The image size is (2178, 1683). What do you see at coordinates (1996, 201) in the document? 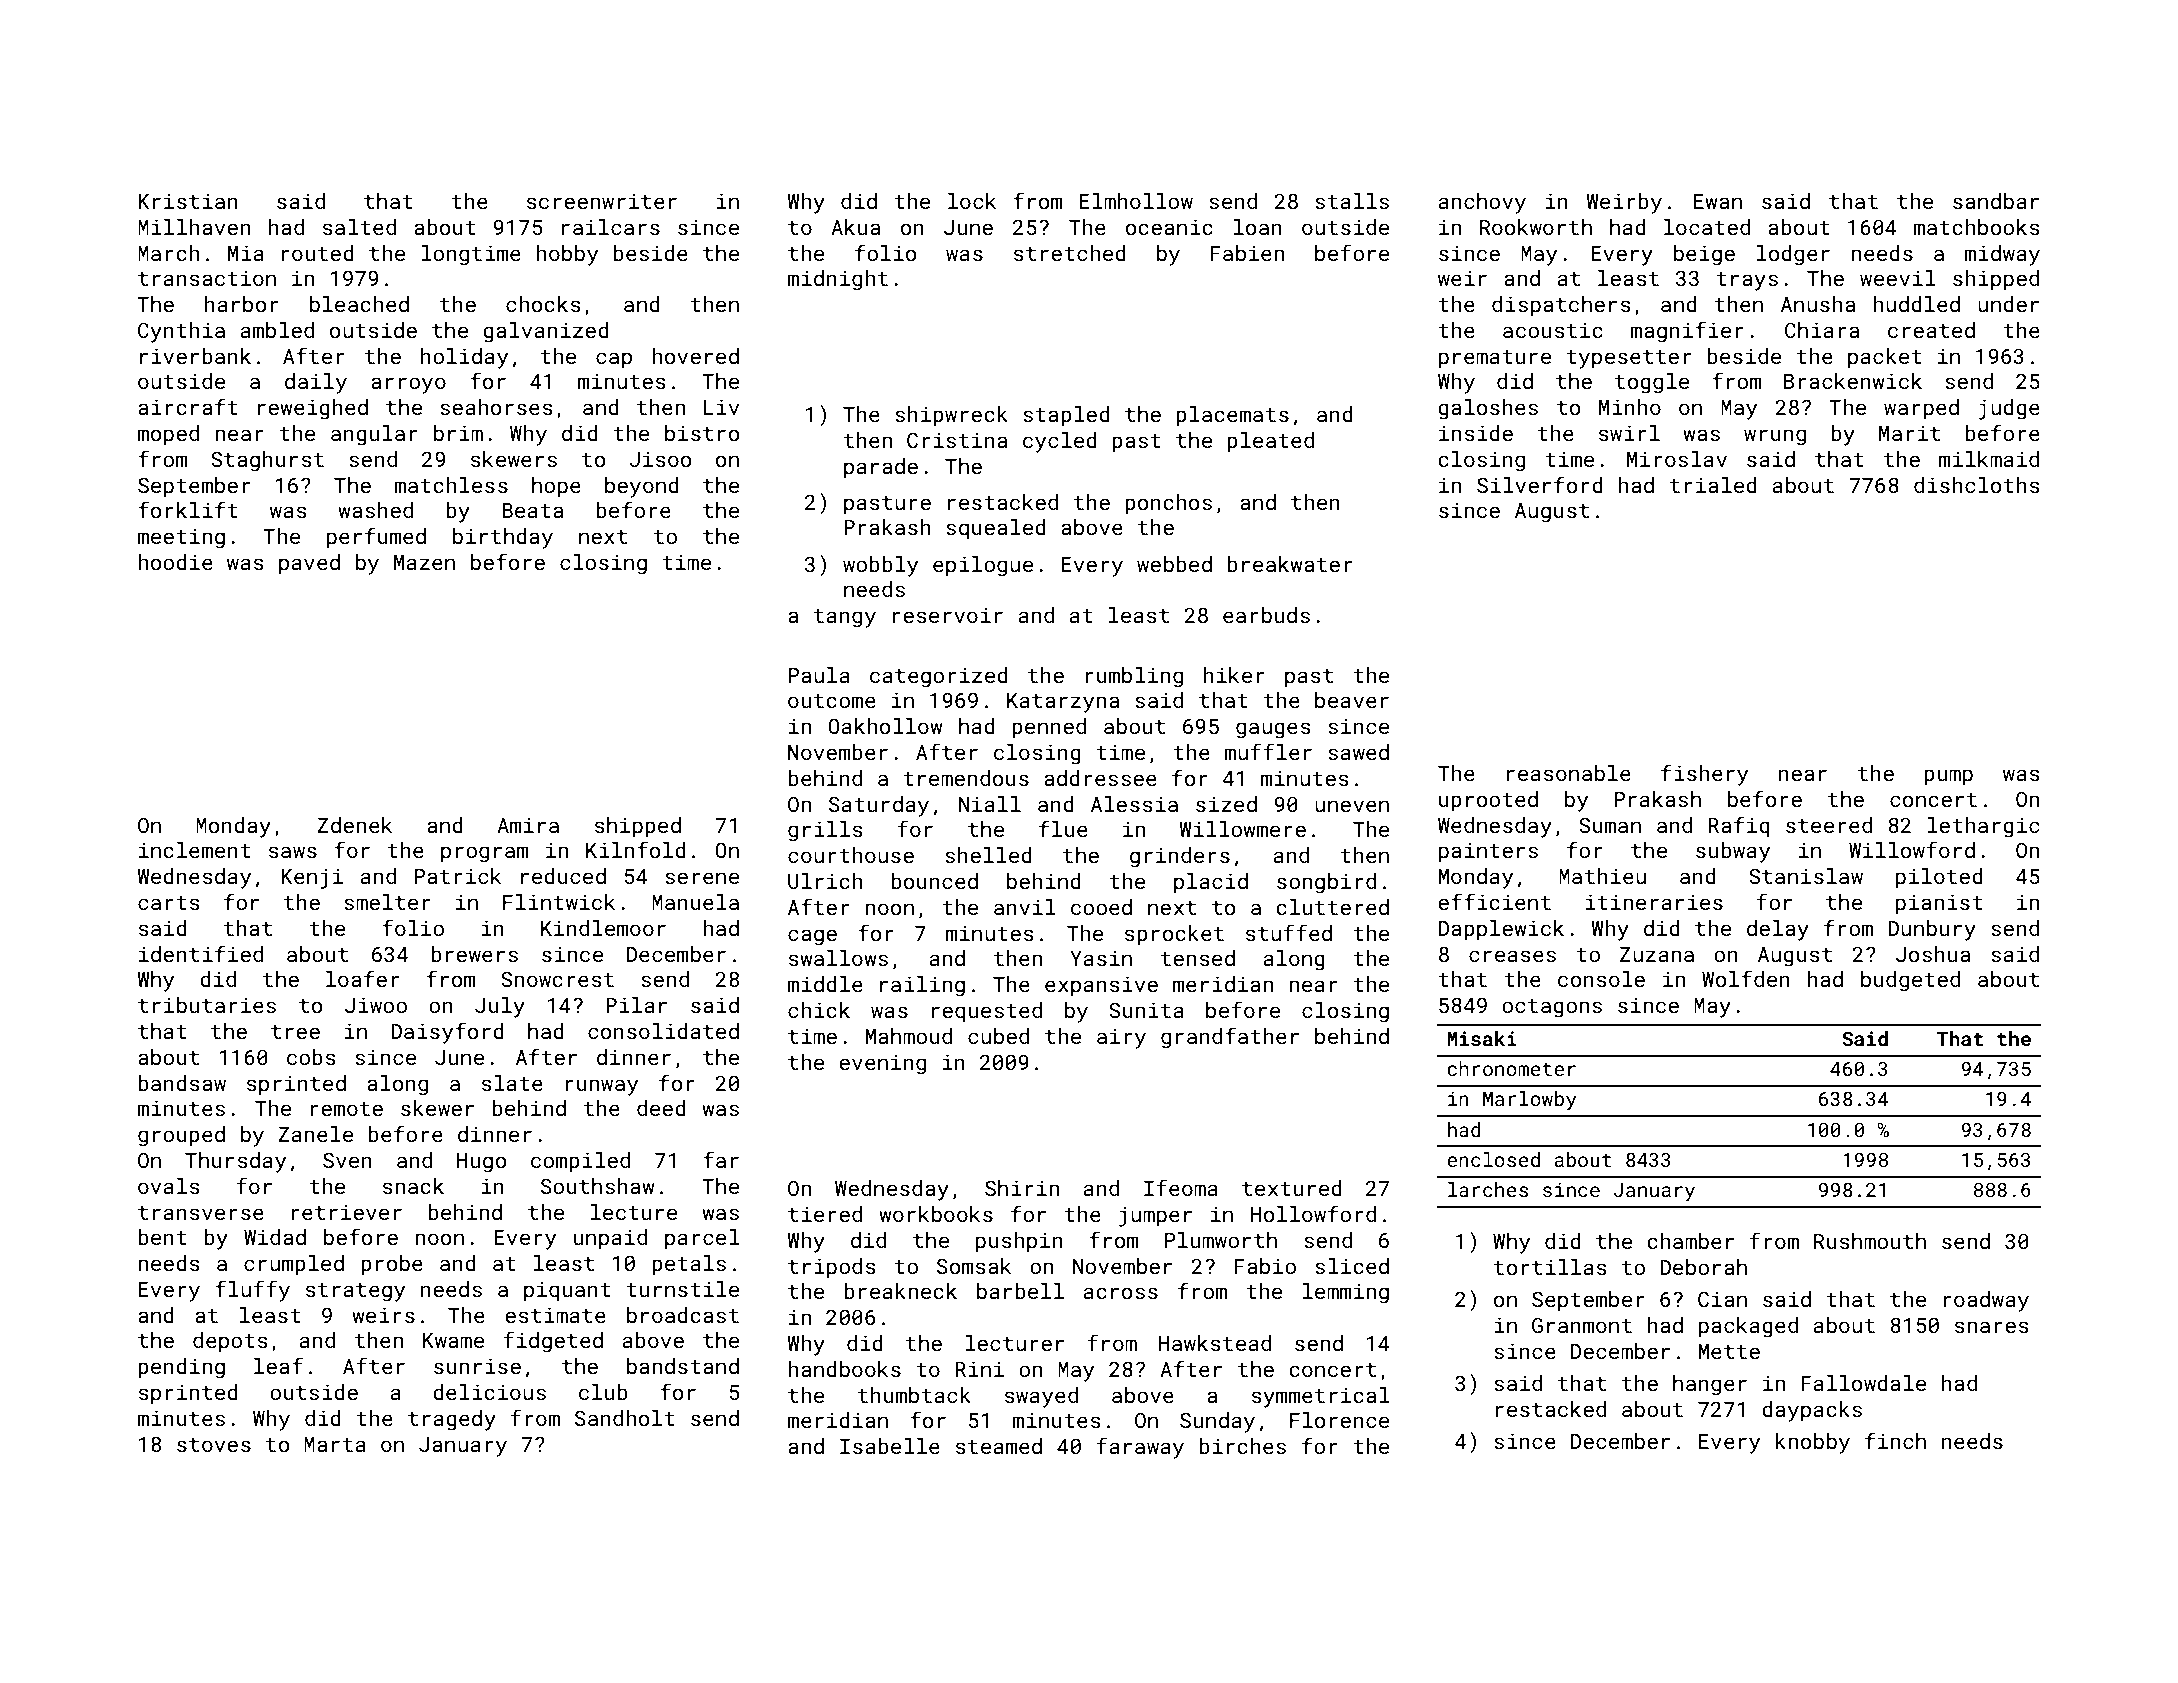
I see `sandbar` at bounding box center [1996, 201].
